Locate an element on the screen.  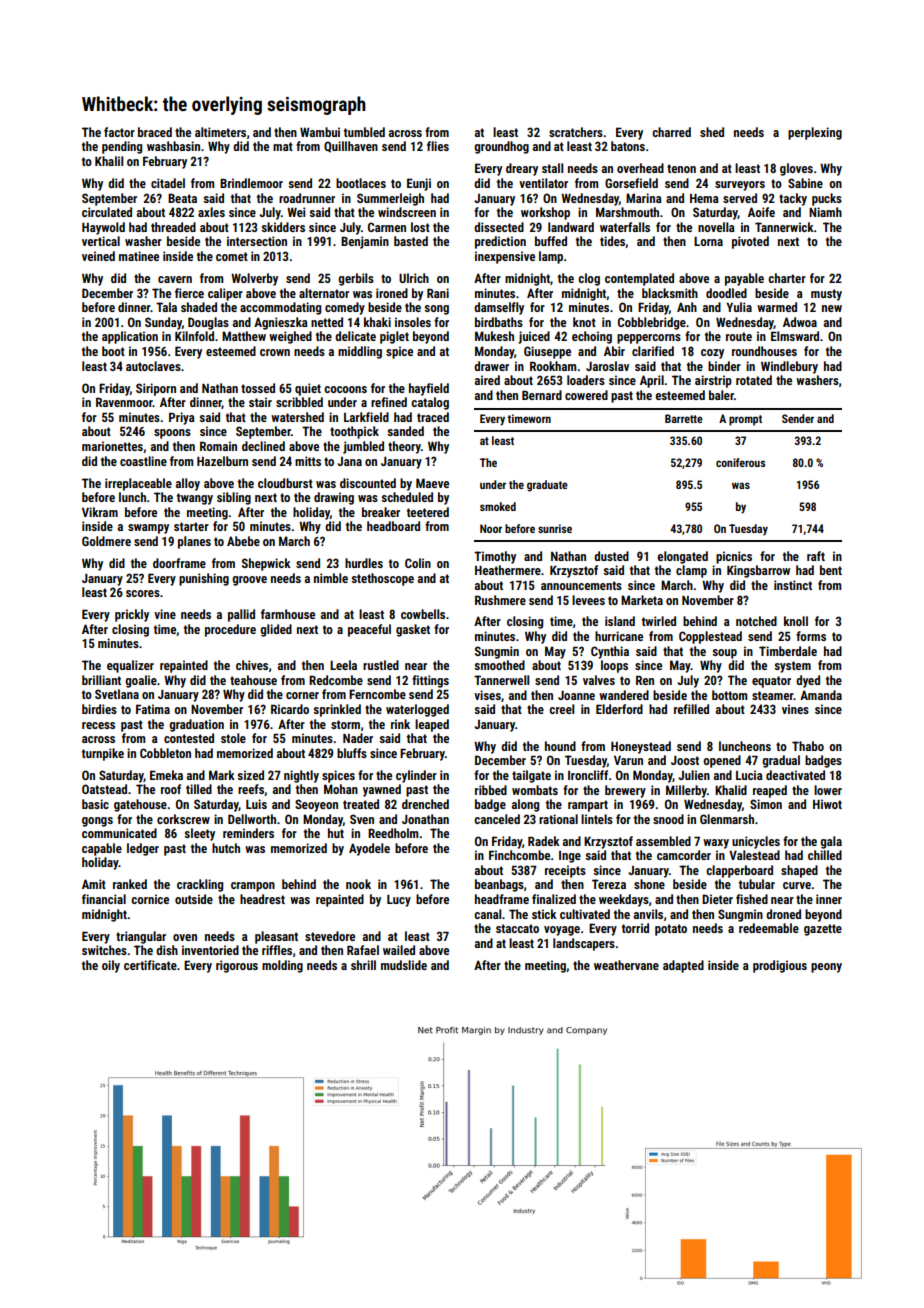
roof is located at coordinates (171, 789).
